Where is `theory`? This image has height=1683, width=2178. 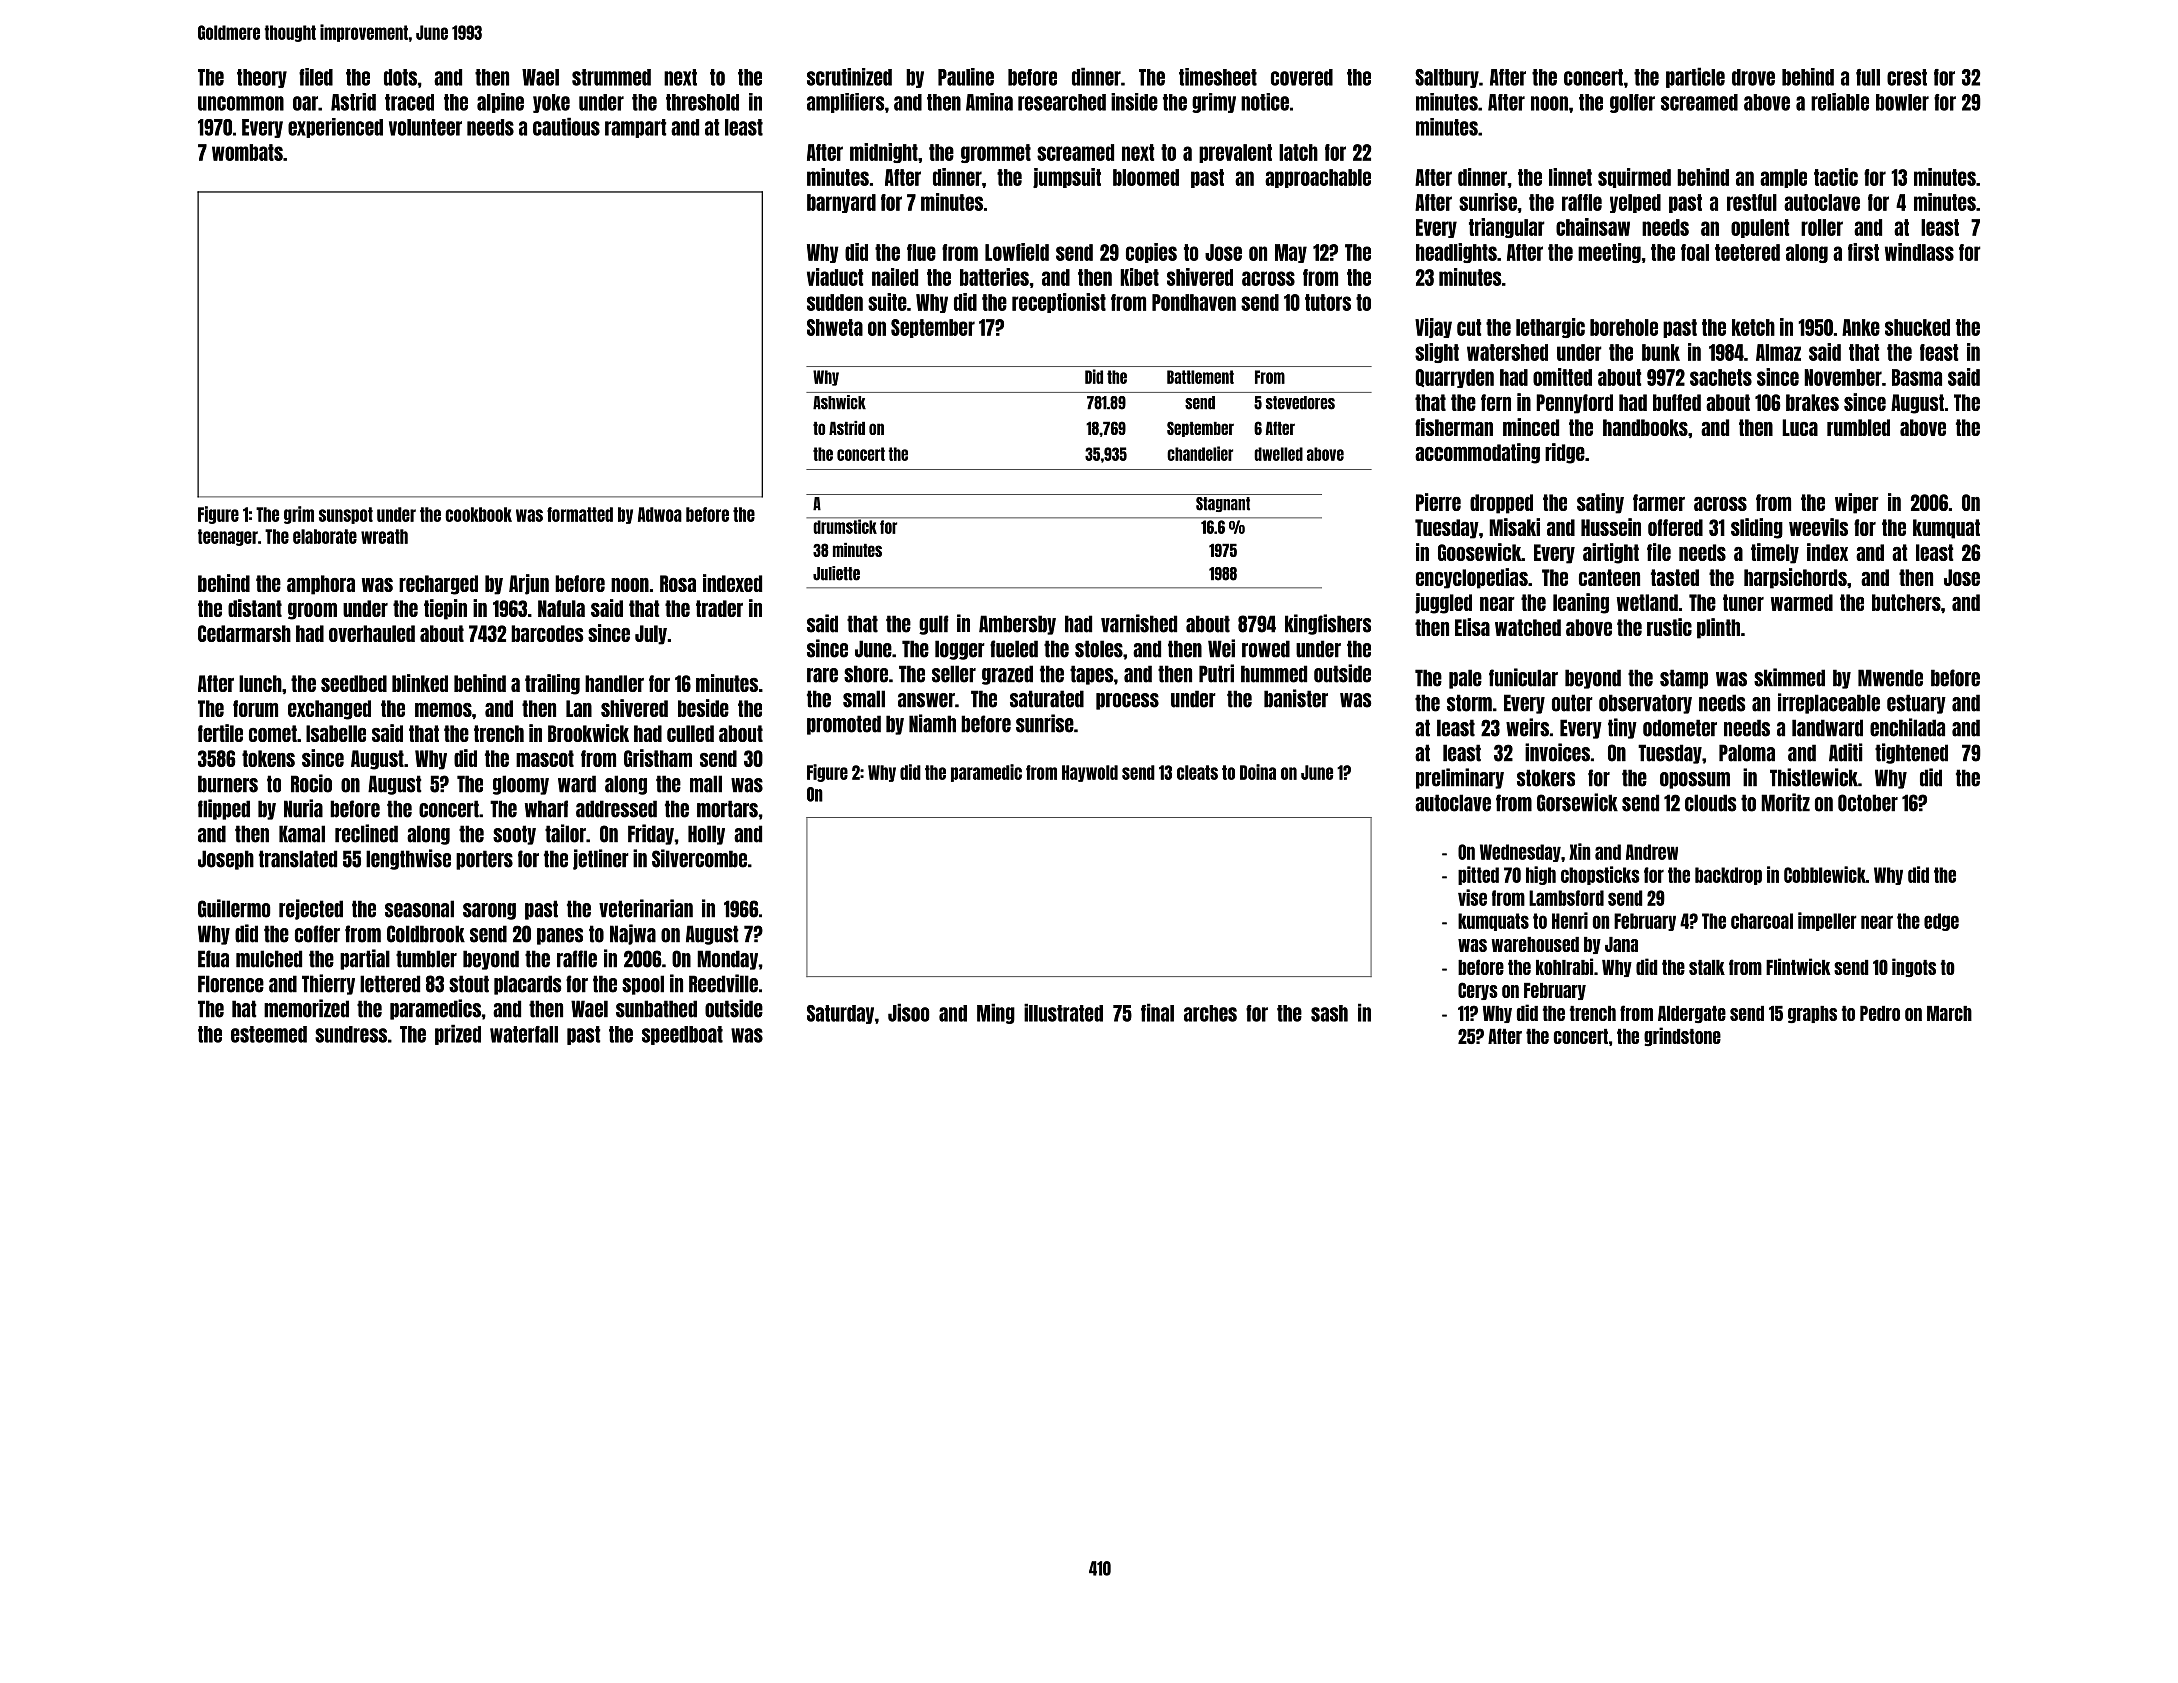
theory is located at coordinates (262, 78).
